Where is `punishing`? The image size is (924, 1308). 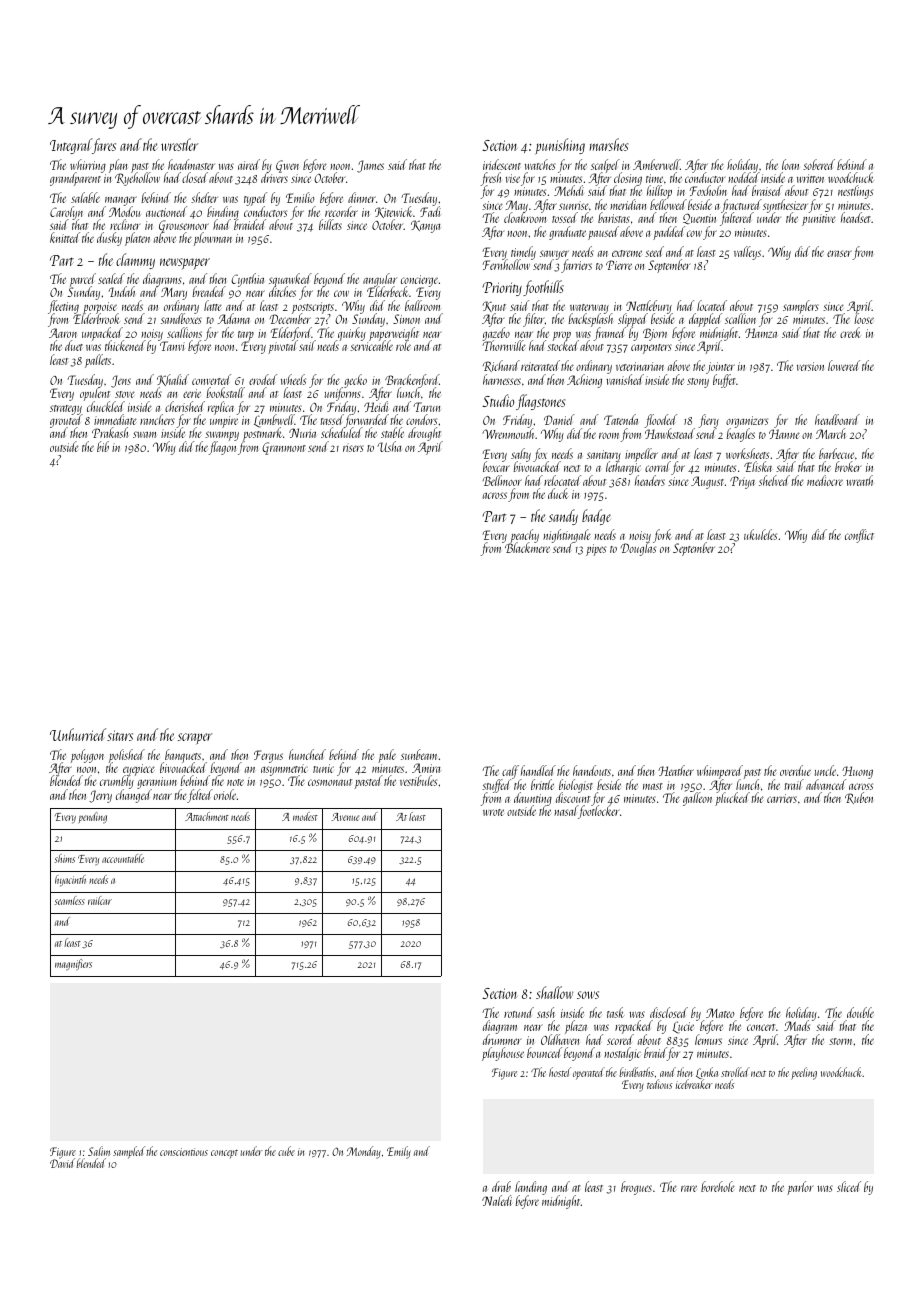
punishing is located at coordinates (560, 146).
